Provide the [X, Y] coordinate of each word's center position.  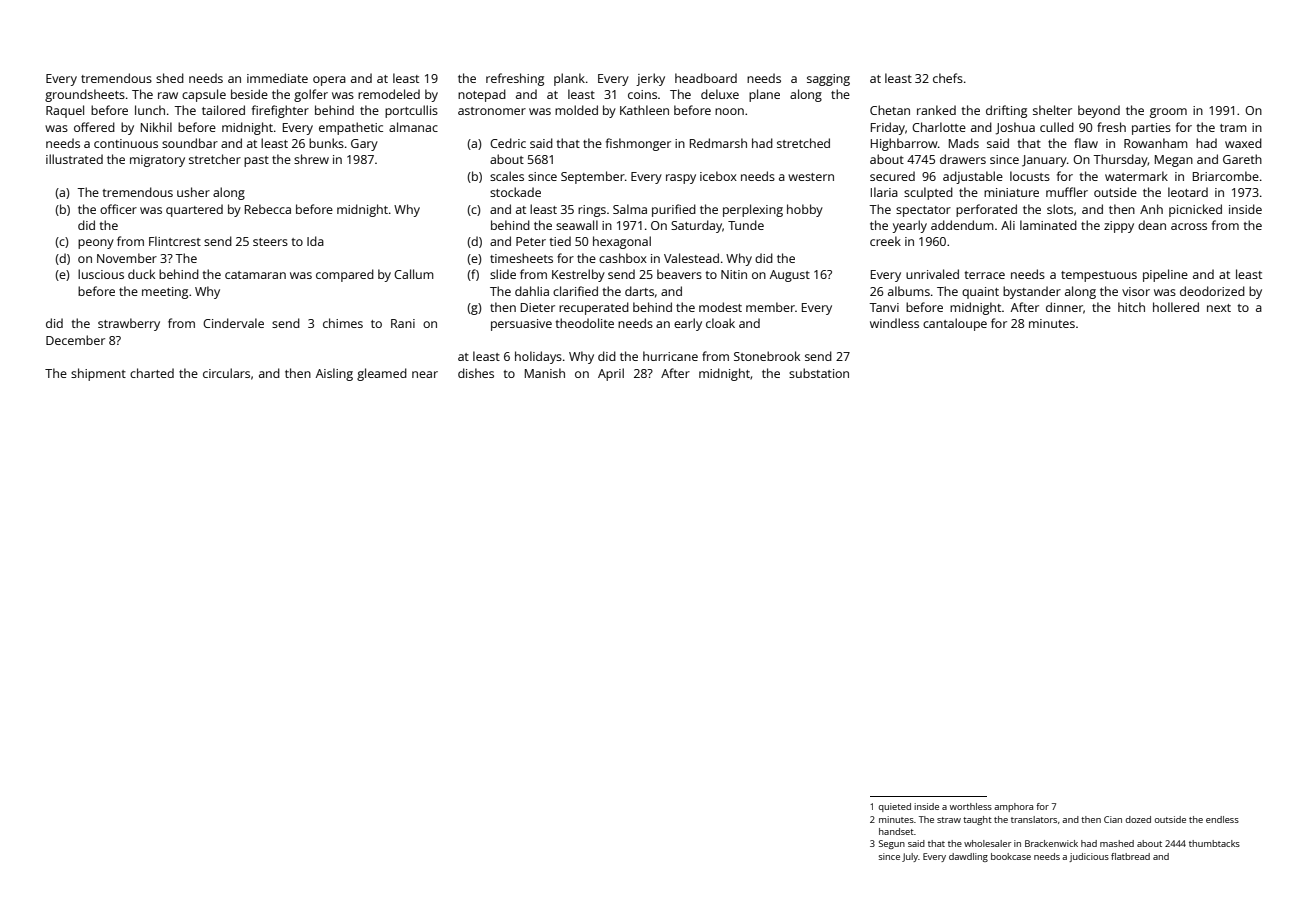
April [611, 374]
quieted [895, 807]
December [75, 340]
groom [1168, 113]
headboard [706, 78]
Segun [892, 844]
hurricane [670, 356]
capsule [204, 95]
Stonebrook [767, 356]
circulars [226, 373]
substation [819, 373]
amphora [1013, 807]
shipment [98, 374]
